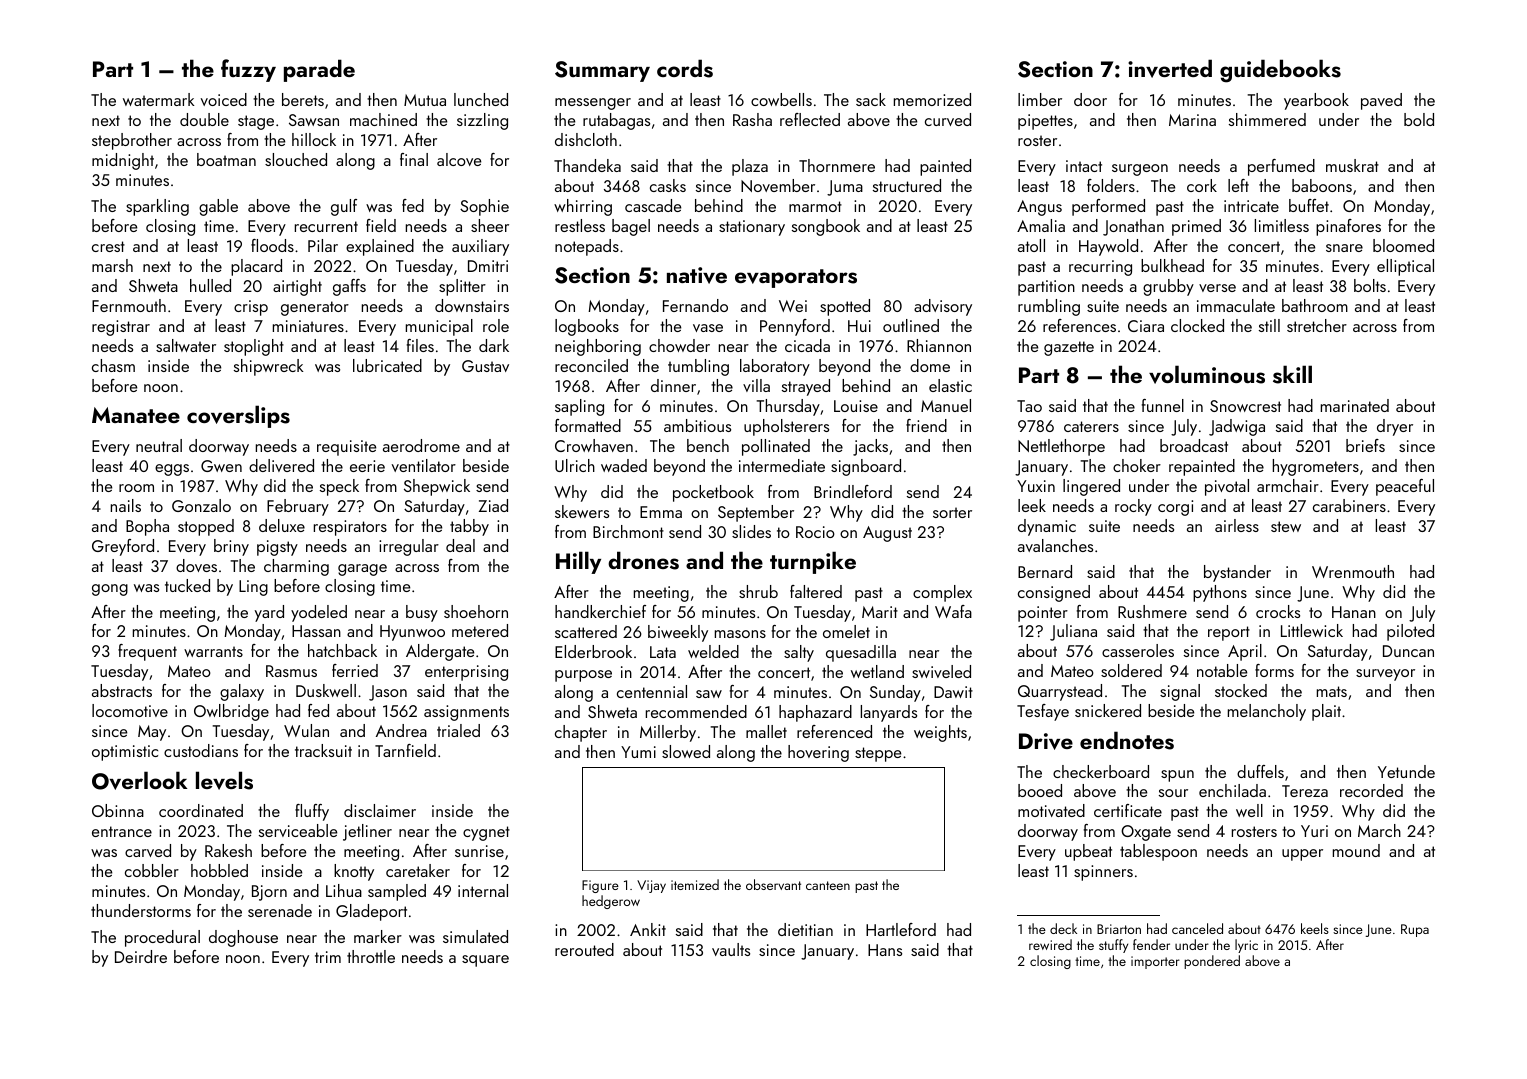 Image resolution: width=1527 pixels, height=1079 pixels. I want to click on Summary, so click(602, 71).
